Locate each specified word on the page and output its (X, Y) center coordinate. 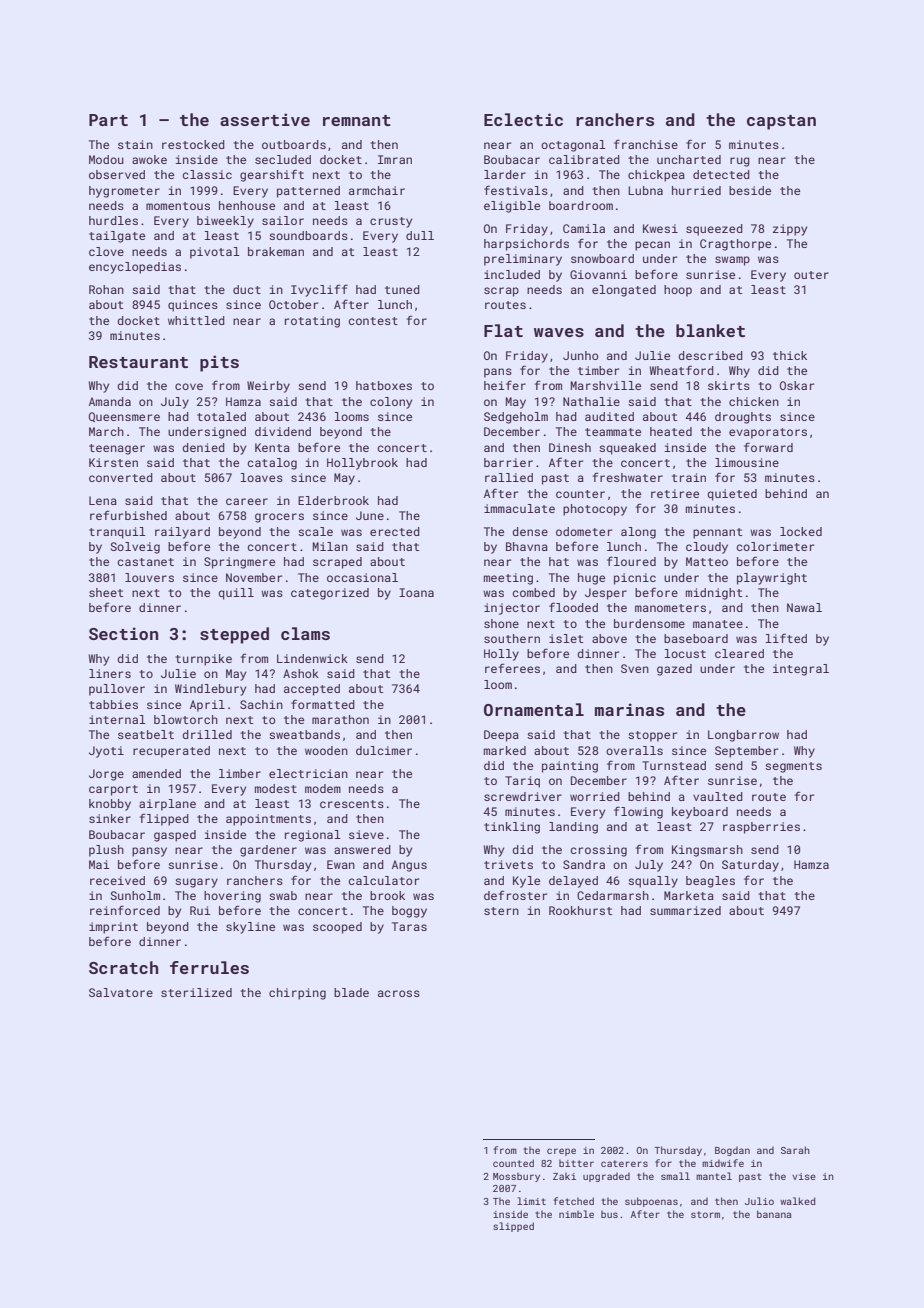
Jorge (106, 775)
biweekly (225, 222)
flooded (573, 607)
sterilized (196, 992)
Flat (503, 330)
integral (801, 670)
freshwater (628, 477)
